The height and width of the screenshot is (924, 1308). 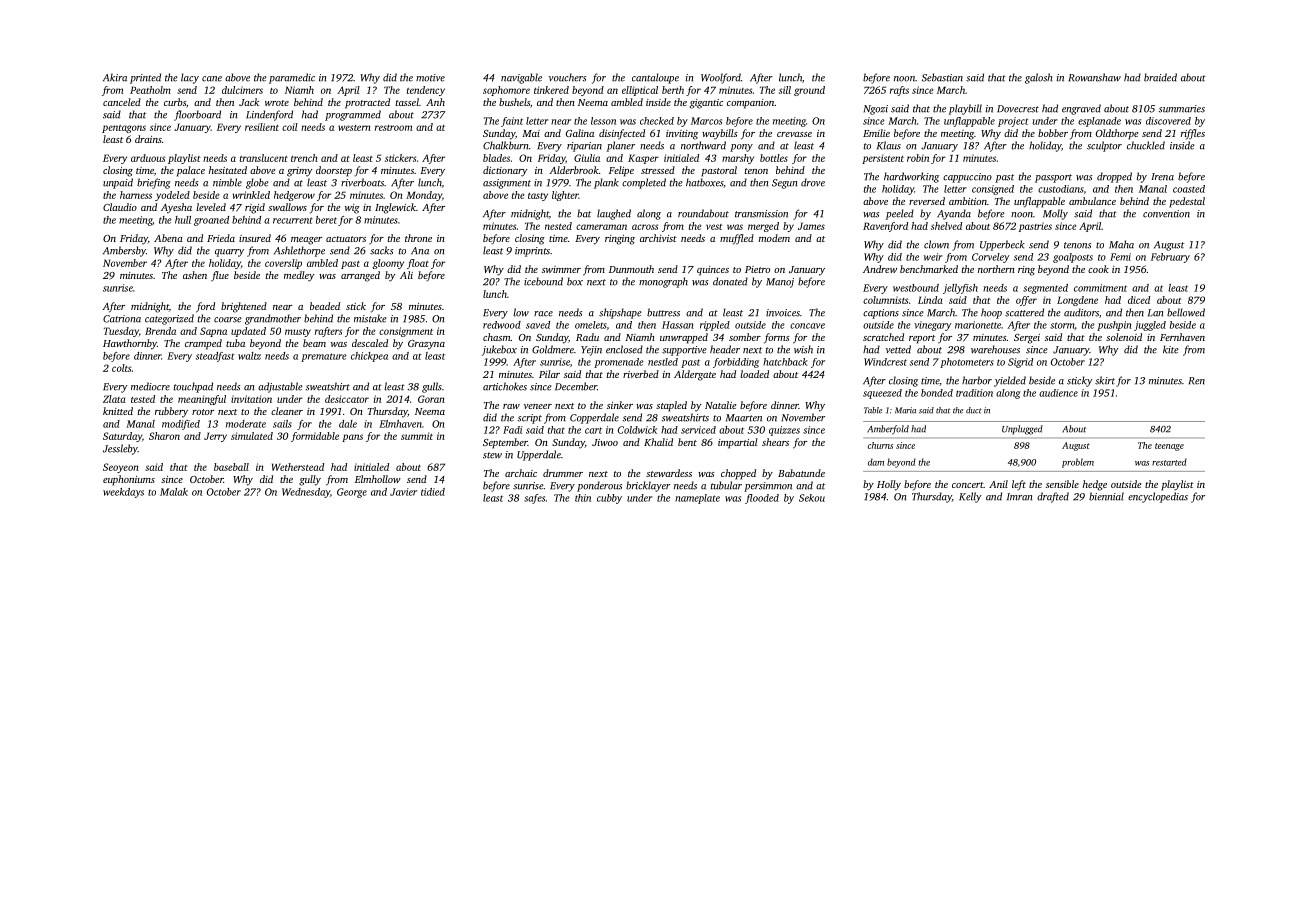 I want to click on weekdays, so click(x=123, y=493).
